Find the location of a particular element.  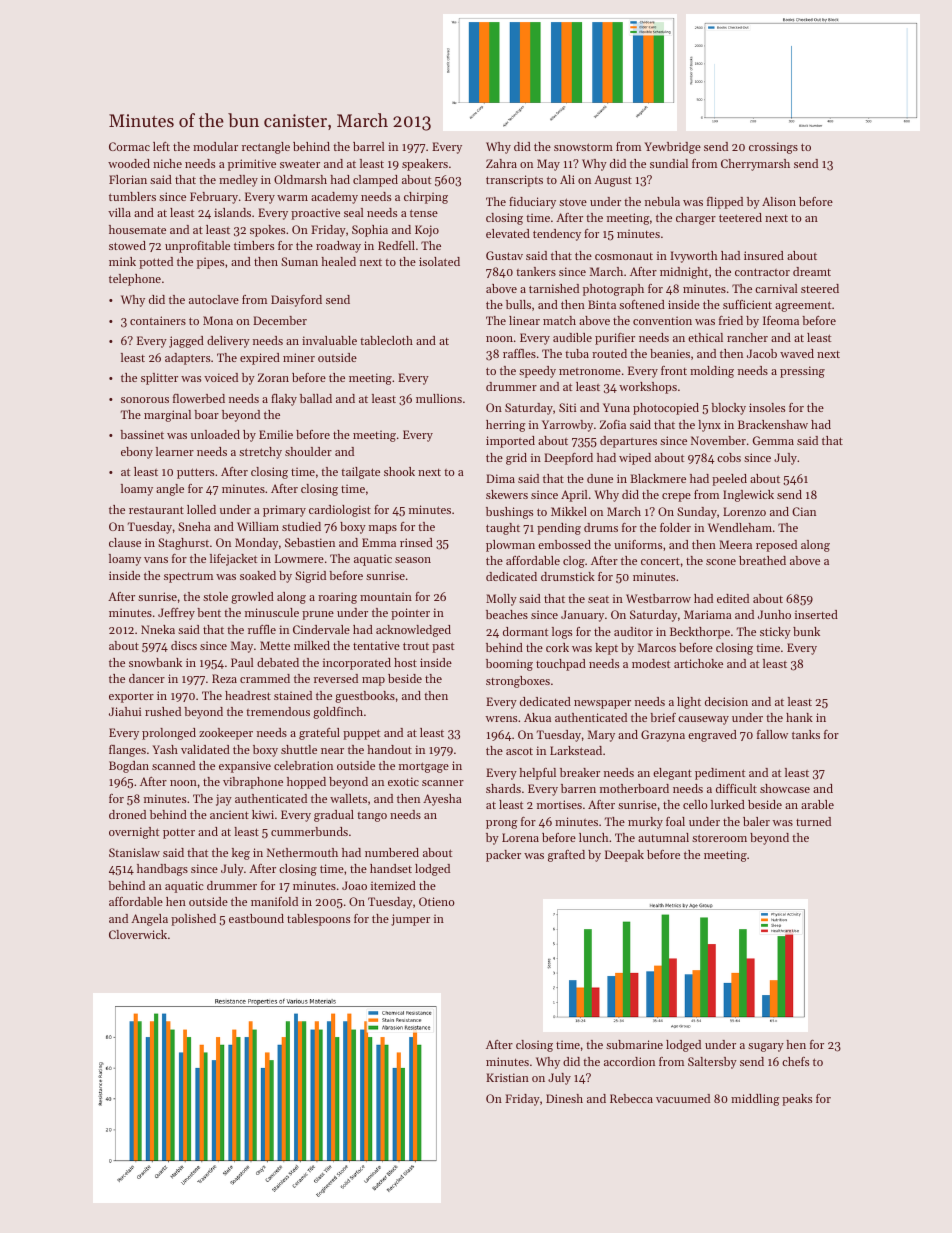

medley is located at coordinates (238, 181).
